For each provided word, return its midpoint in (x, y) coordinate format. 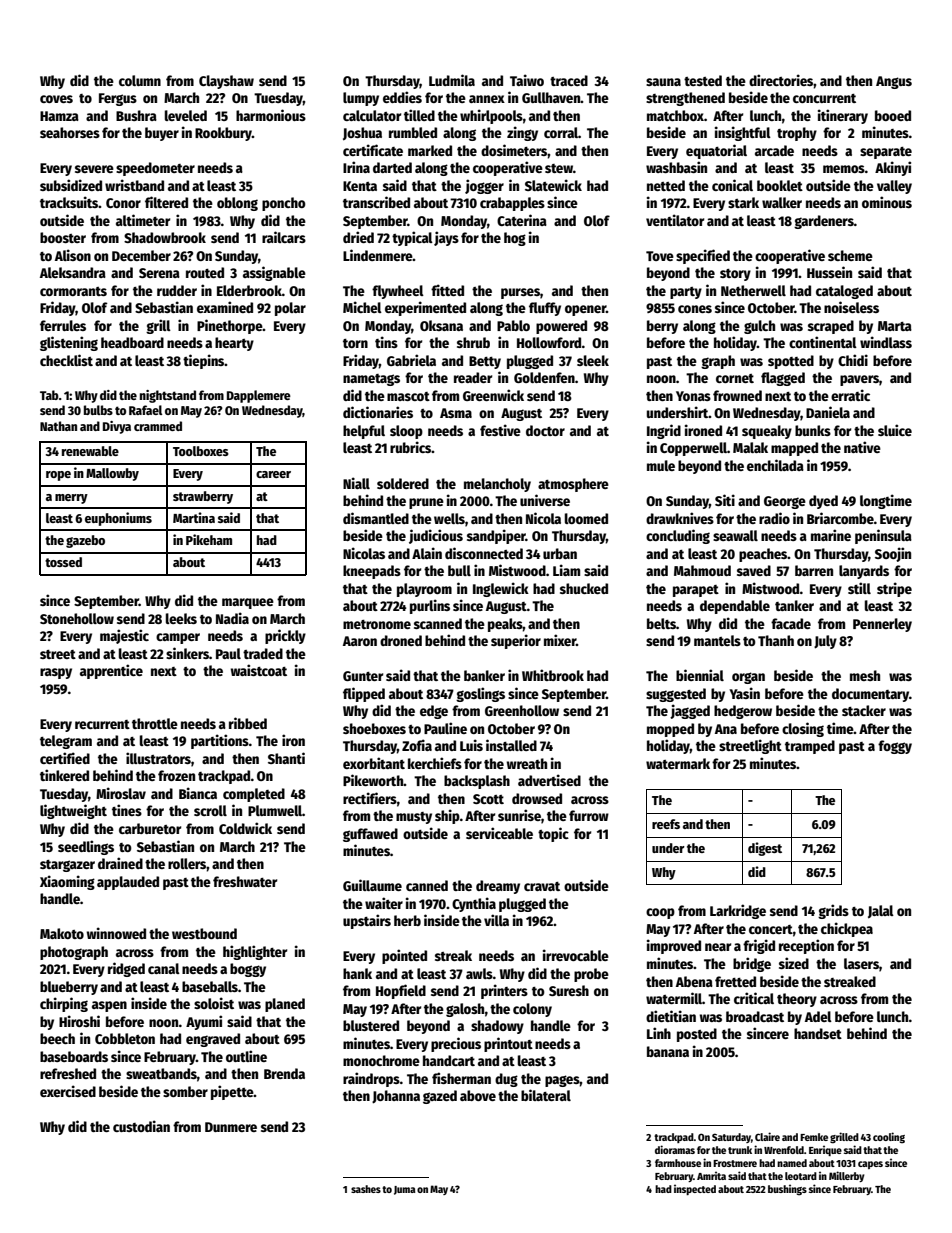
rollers (187, 863)
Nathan (58, 426)
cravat (542, 886)
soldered (403, 483)
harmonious (271, 115)
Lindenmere (378, 255)
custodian (141, 1126)
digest (765, 849)
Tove (660, 256)
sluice (895, 430)
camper (178, 638)
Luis (471, 745)
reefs (666, 824)
